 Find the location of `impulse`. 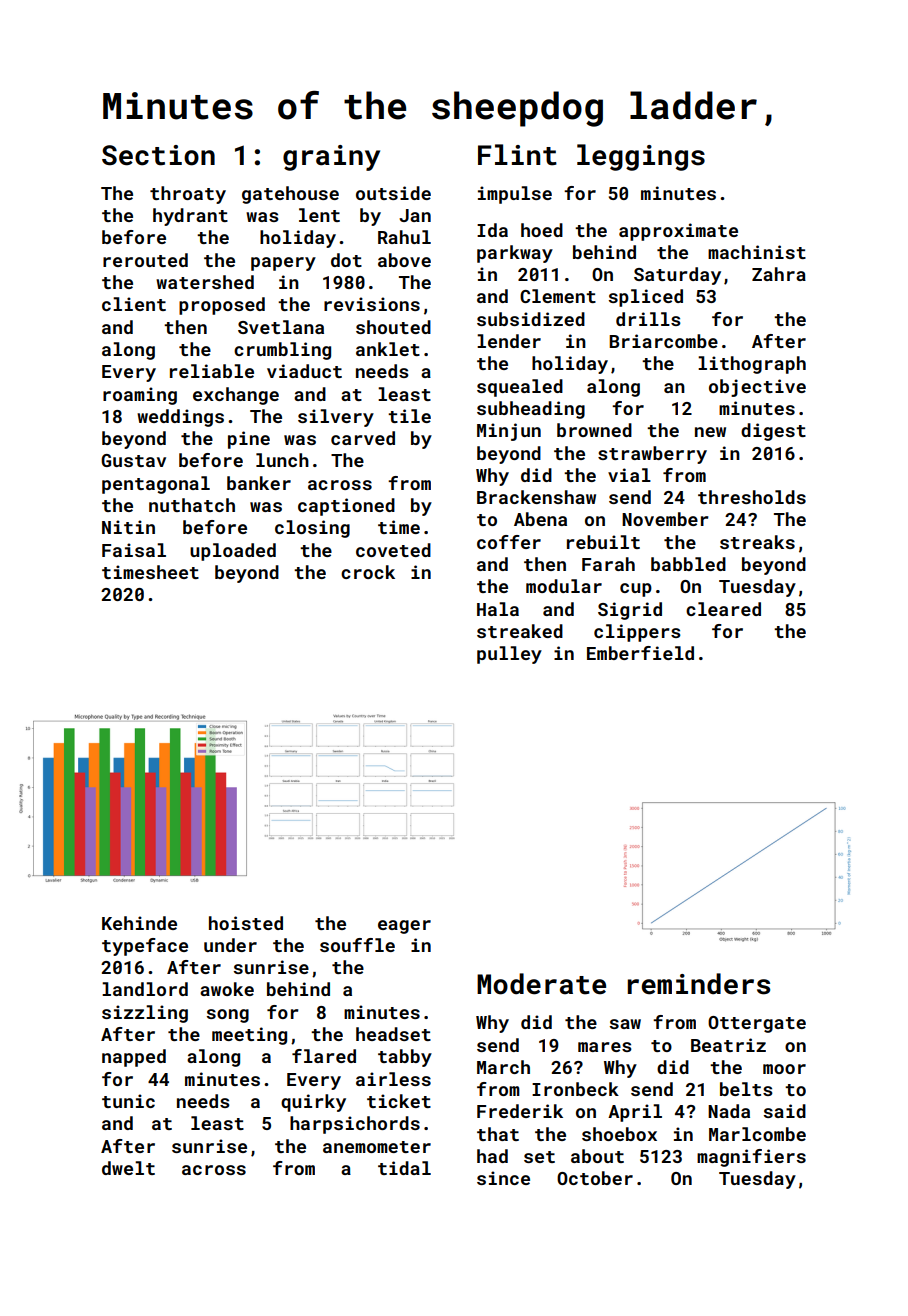

impulse is located at coordinates (515, 195).
